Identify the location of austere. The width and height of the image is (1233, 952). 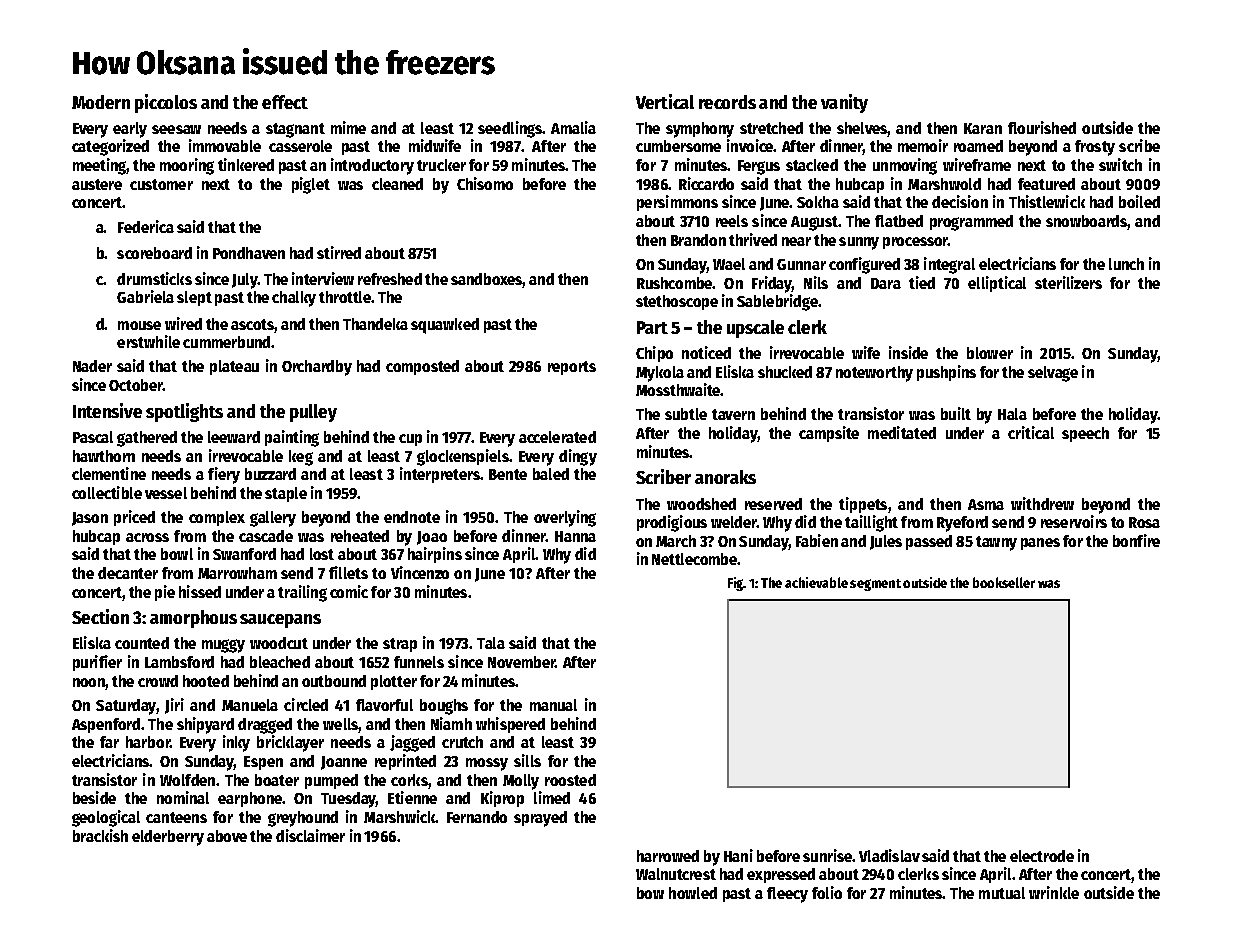
(97, 184).
